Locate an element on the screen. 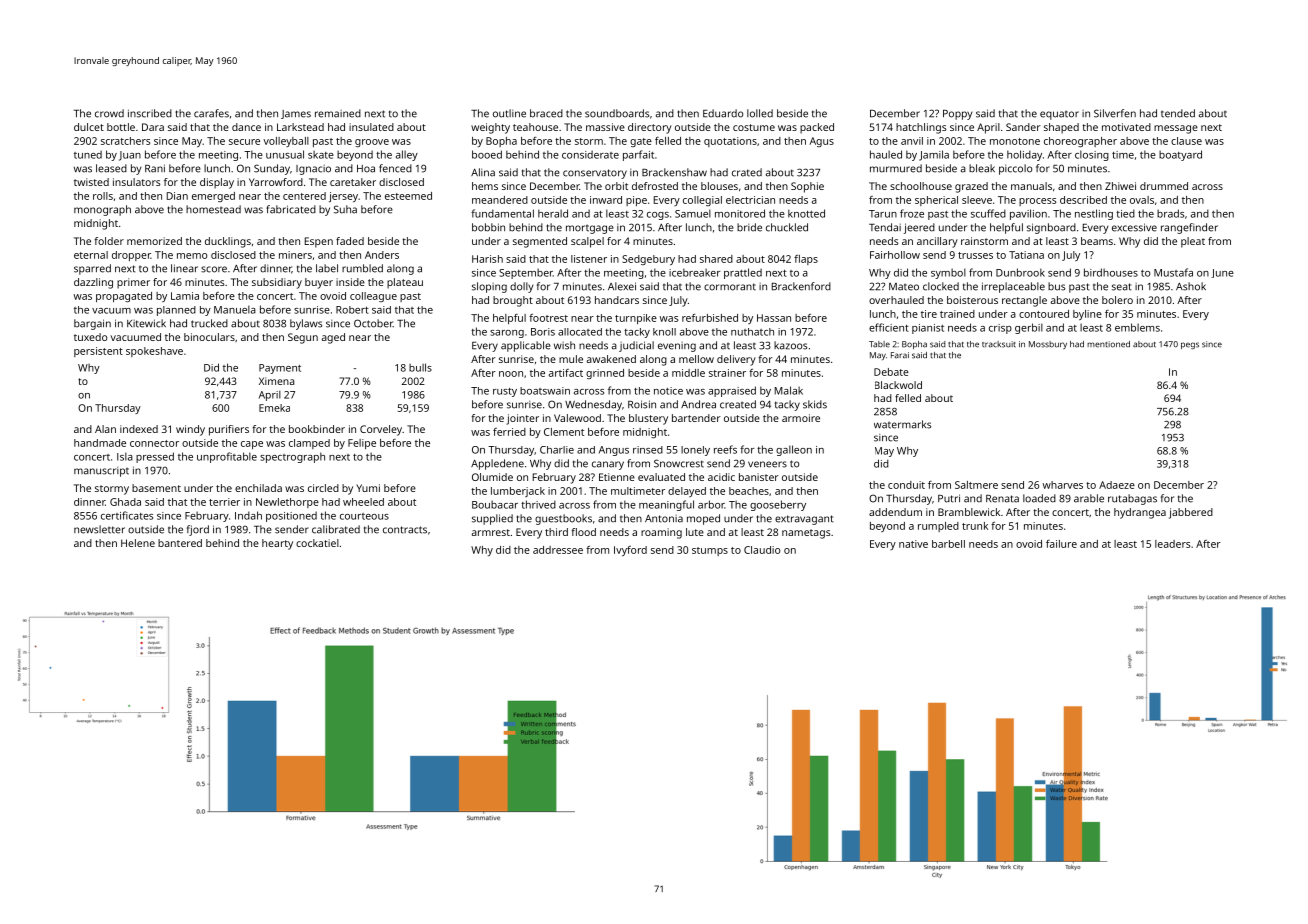 The height and width of the screenshot is (924, 1308). segmented is located at coordinates (540, 242).
